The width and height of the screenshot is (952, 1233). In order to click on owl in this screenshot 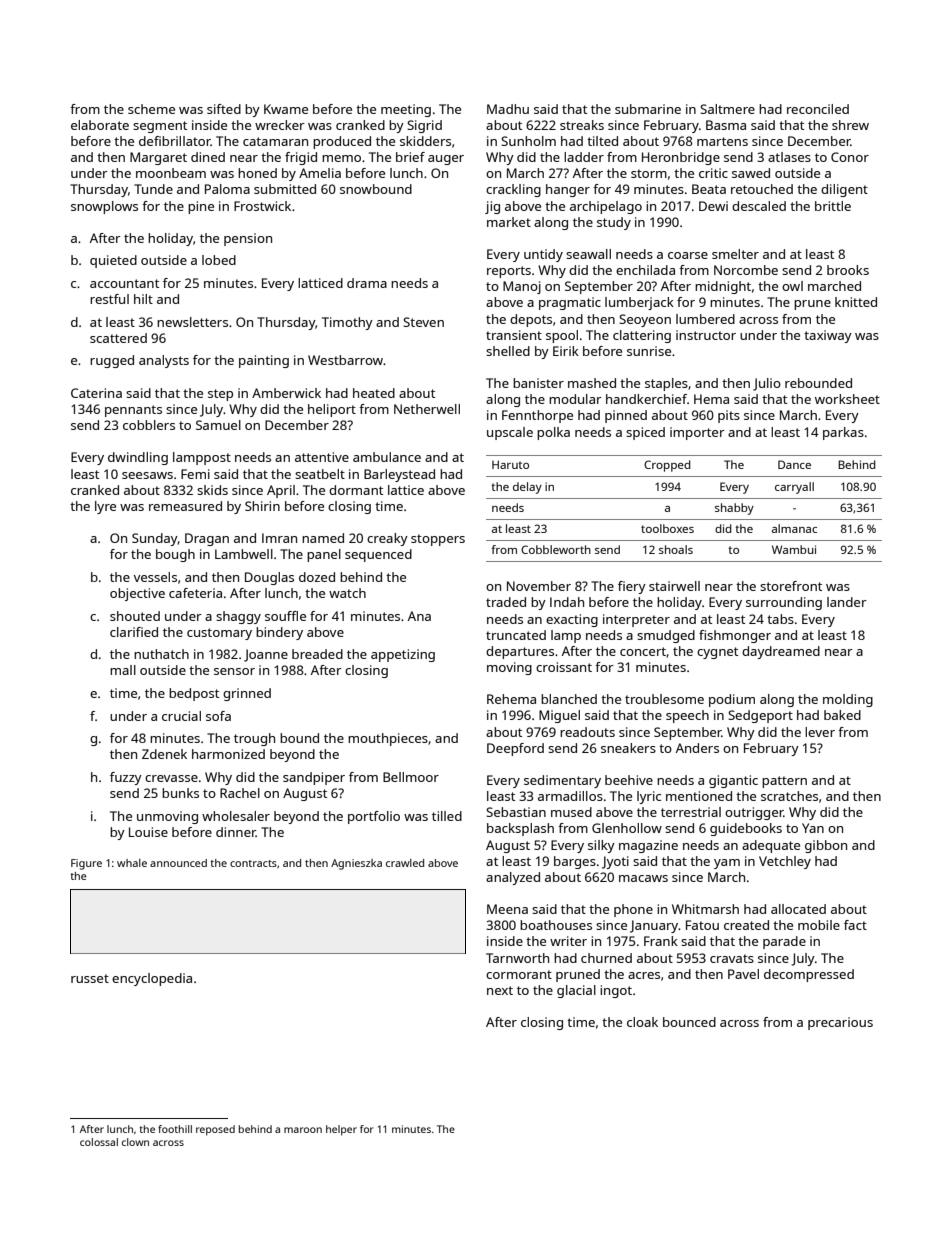, I will do `click(792, 286)`.
